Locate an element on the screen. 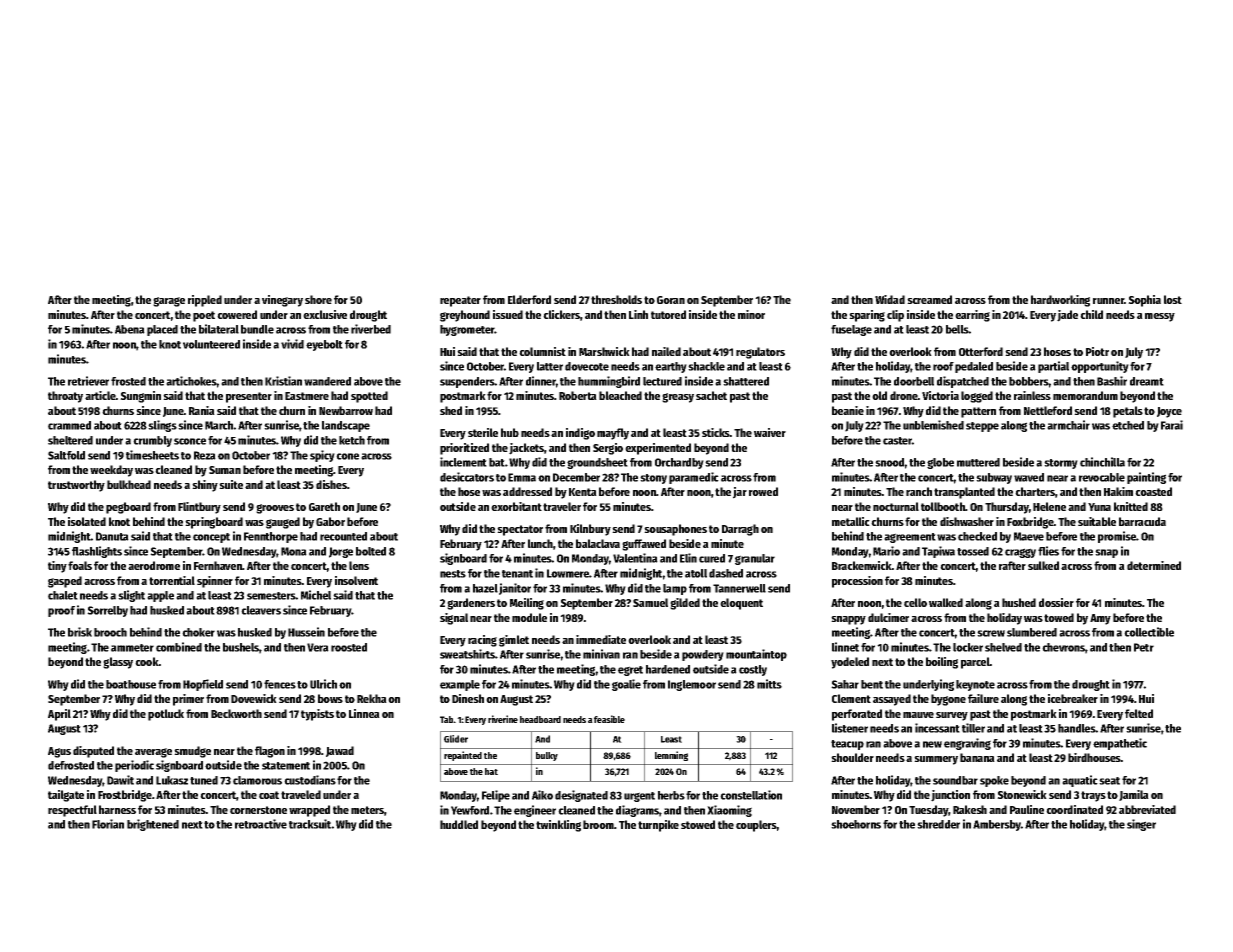 This screenshot has height=952, width=1233. tutored is located at coordinates (668, 314).
